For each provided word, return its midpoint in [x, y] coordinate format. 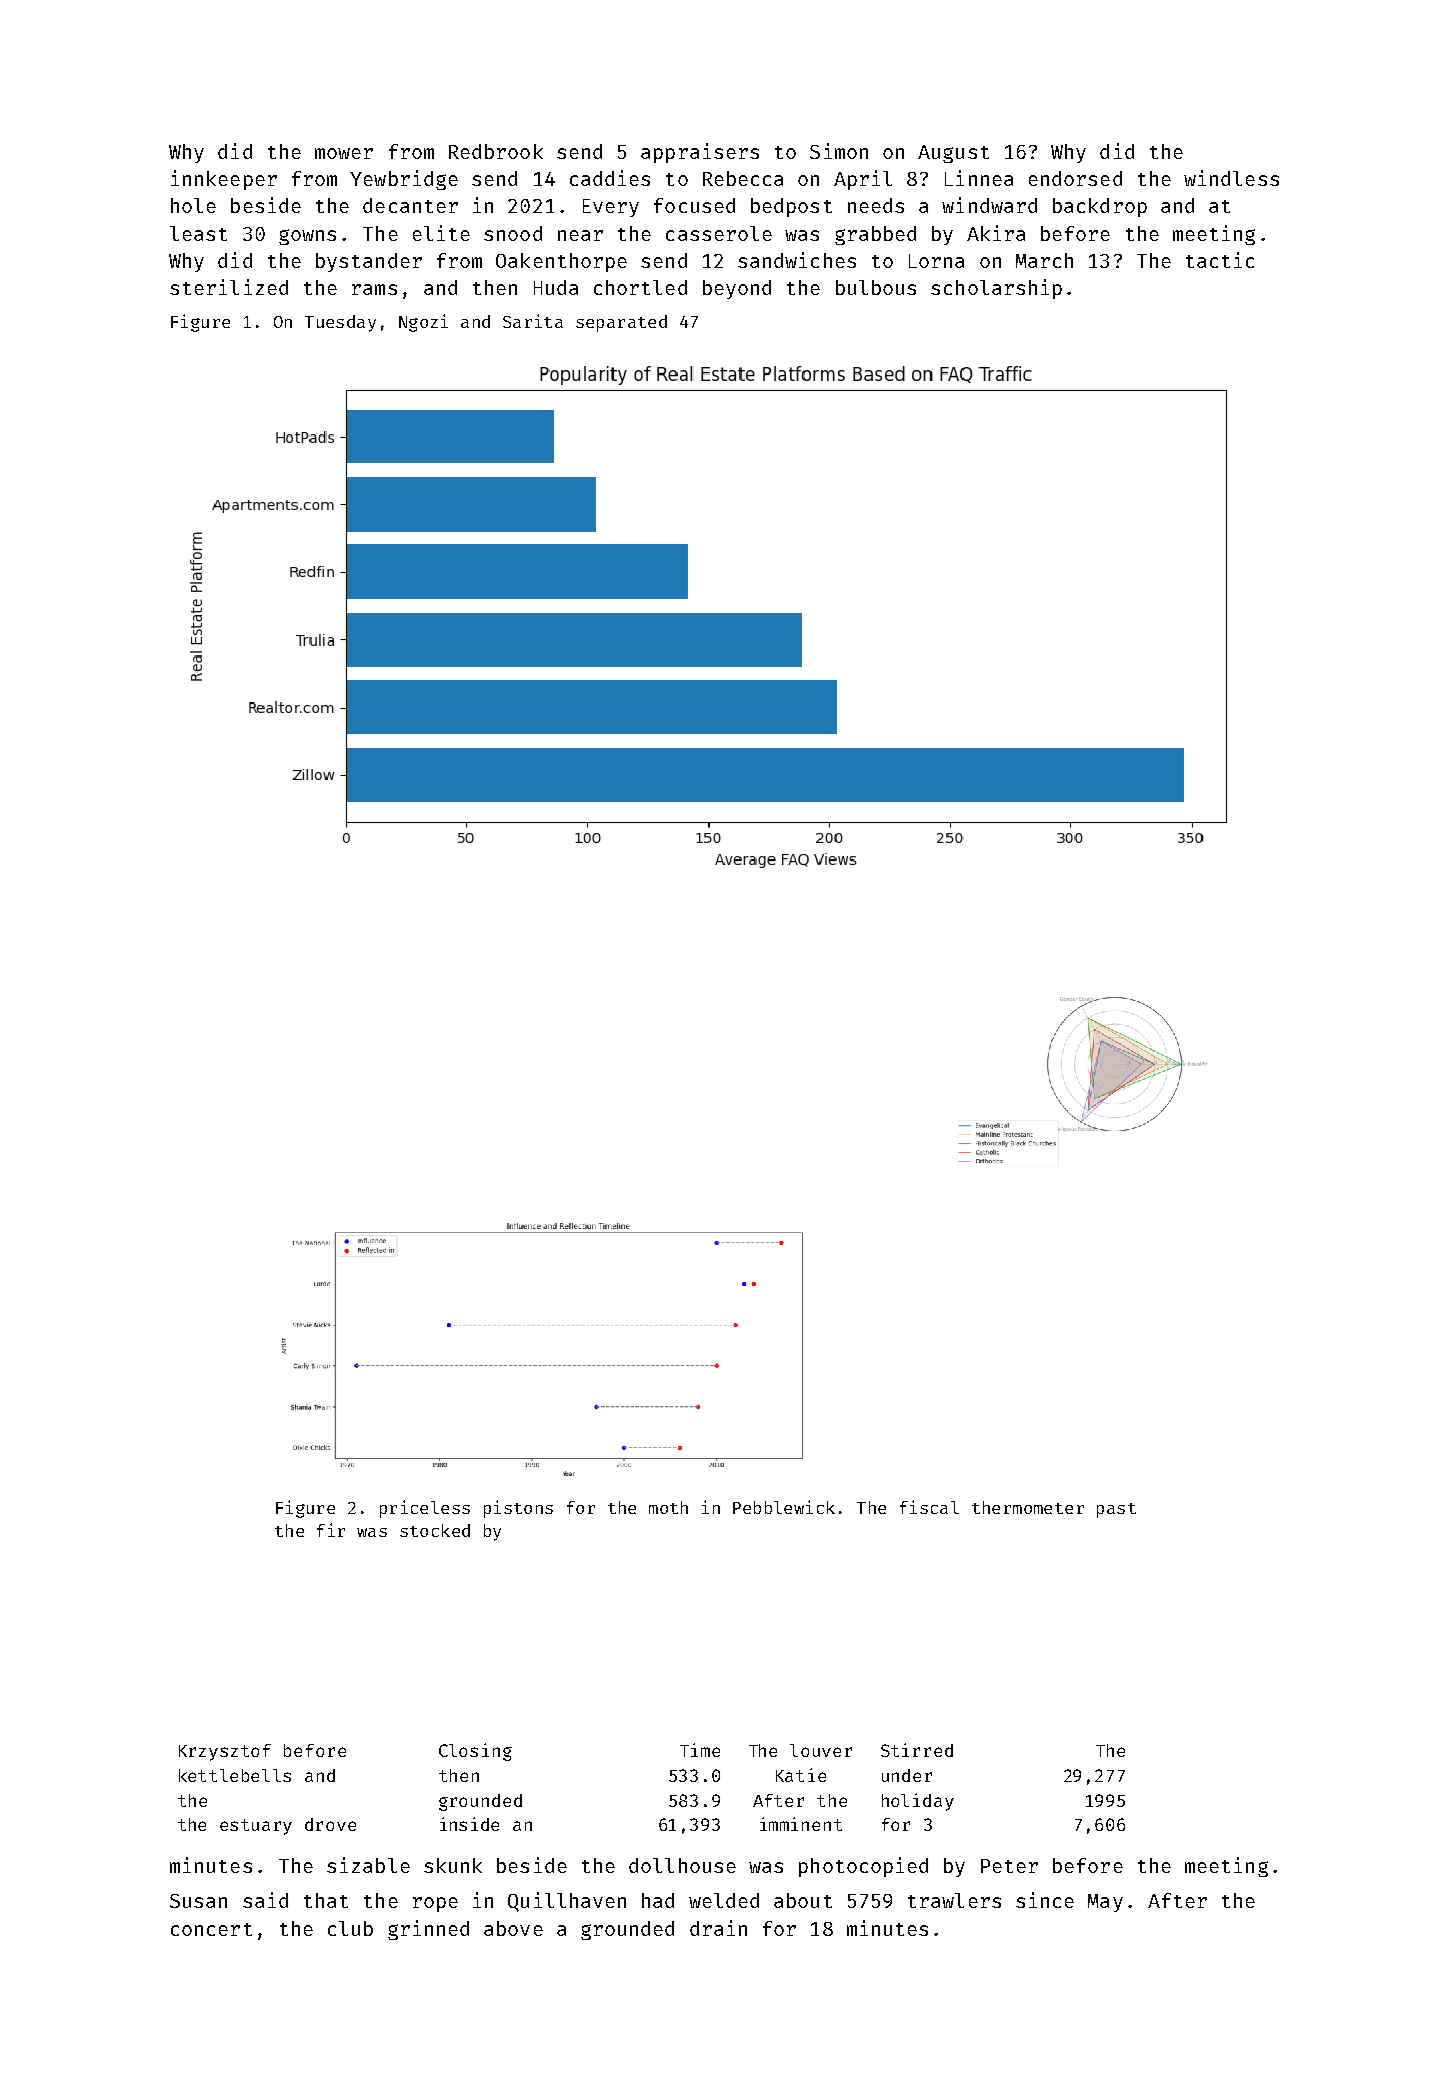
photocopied [863, 1867]
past [1116, 1510]
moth [668, 1507]
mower [344, 153]
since [1045, 1900]
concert [211, 1929]
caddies [610, 178]
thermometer [1028, 1507]
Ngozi [423, 323]
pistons [518, 1509]
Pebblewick [784, 1507]
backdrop [1100, 207]
